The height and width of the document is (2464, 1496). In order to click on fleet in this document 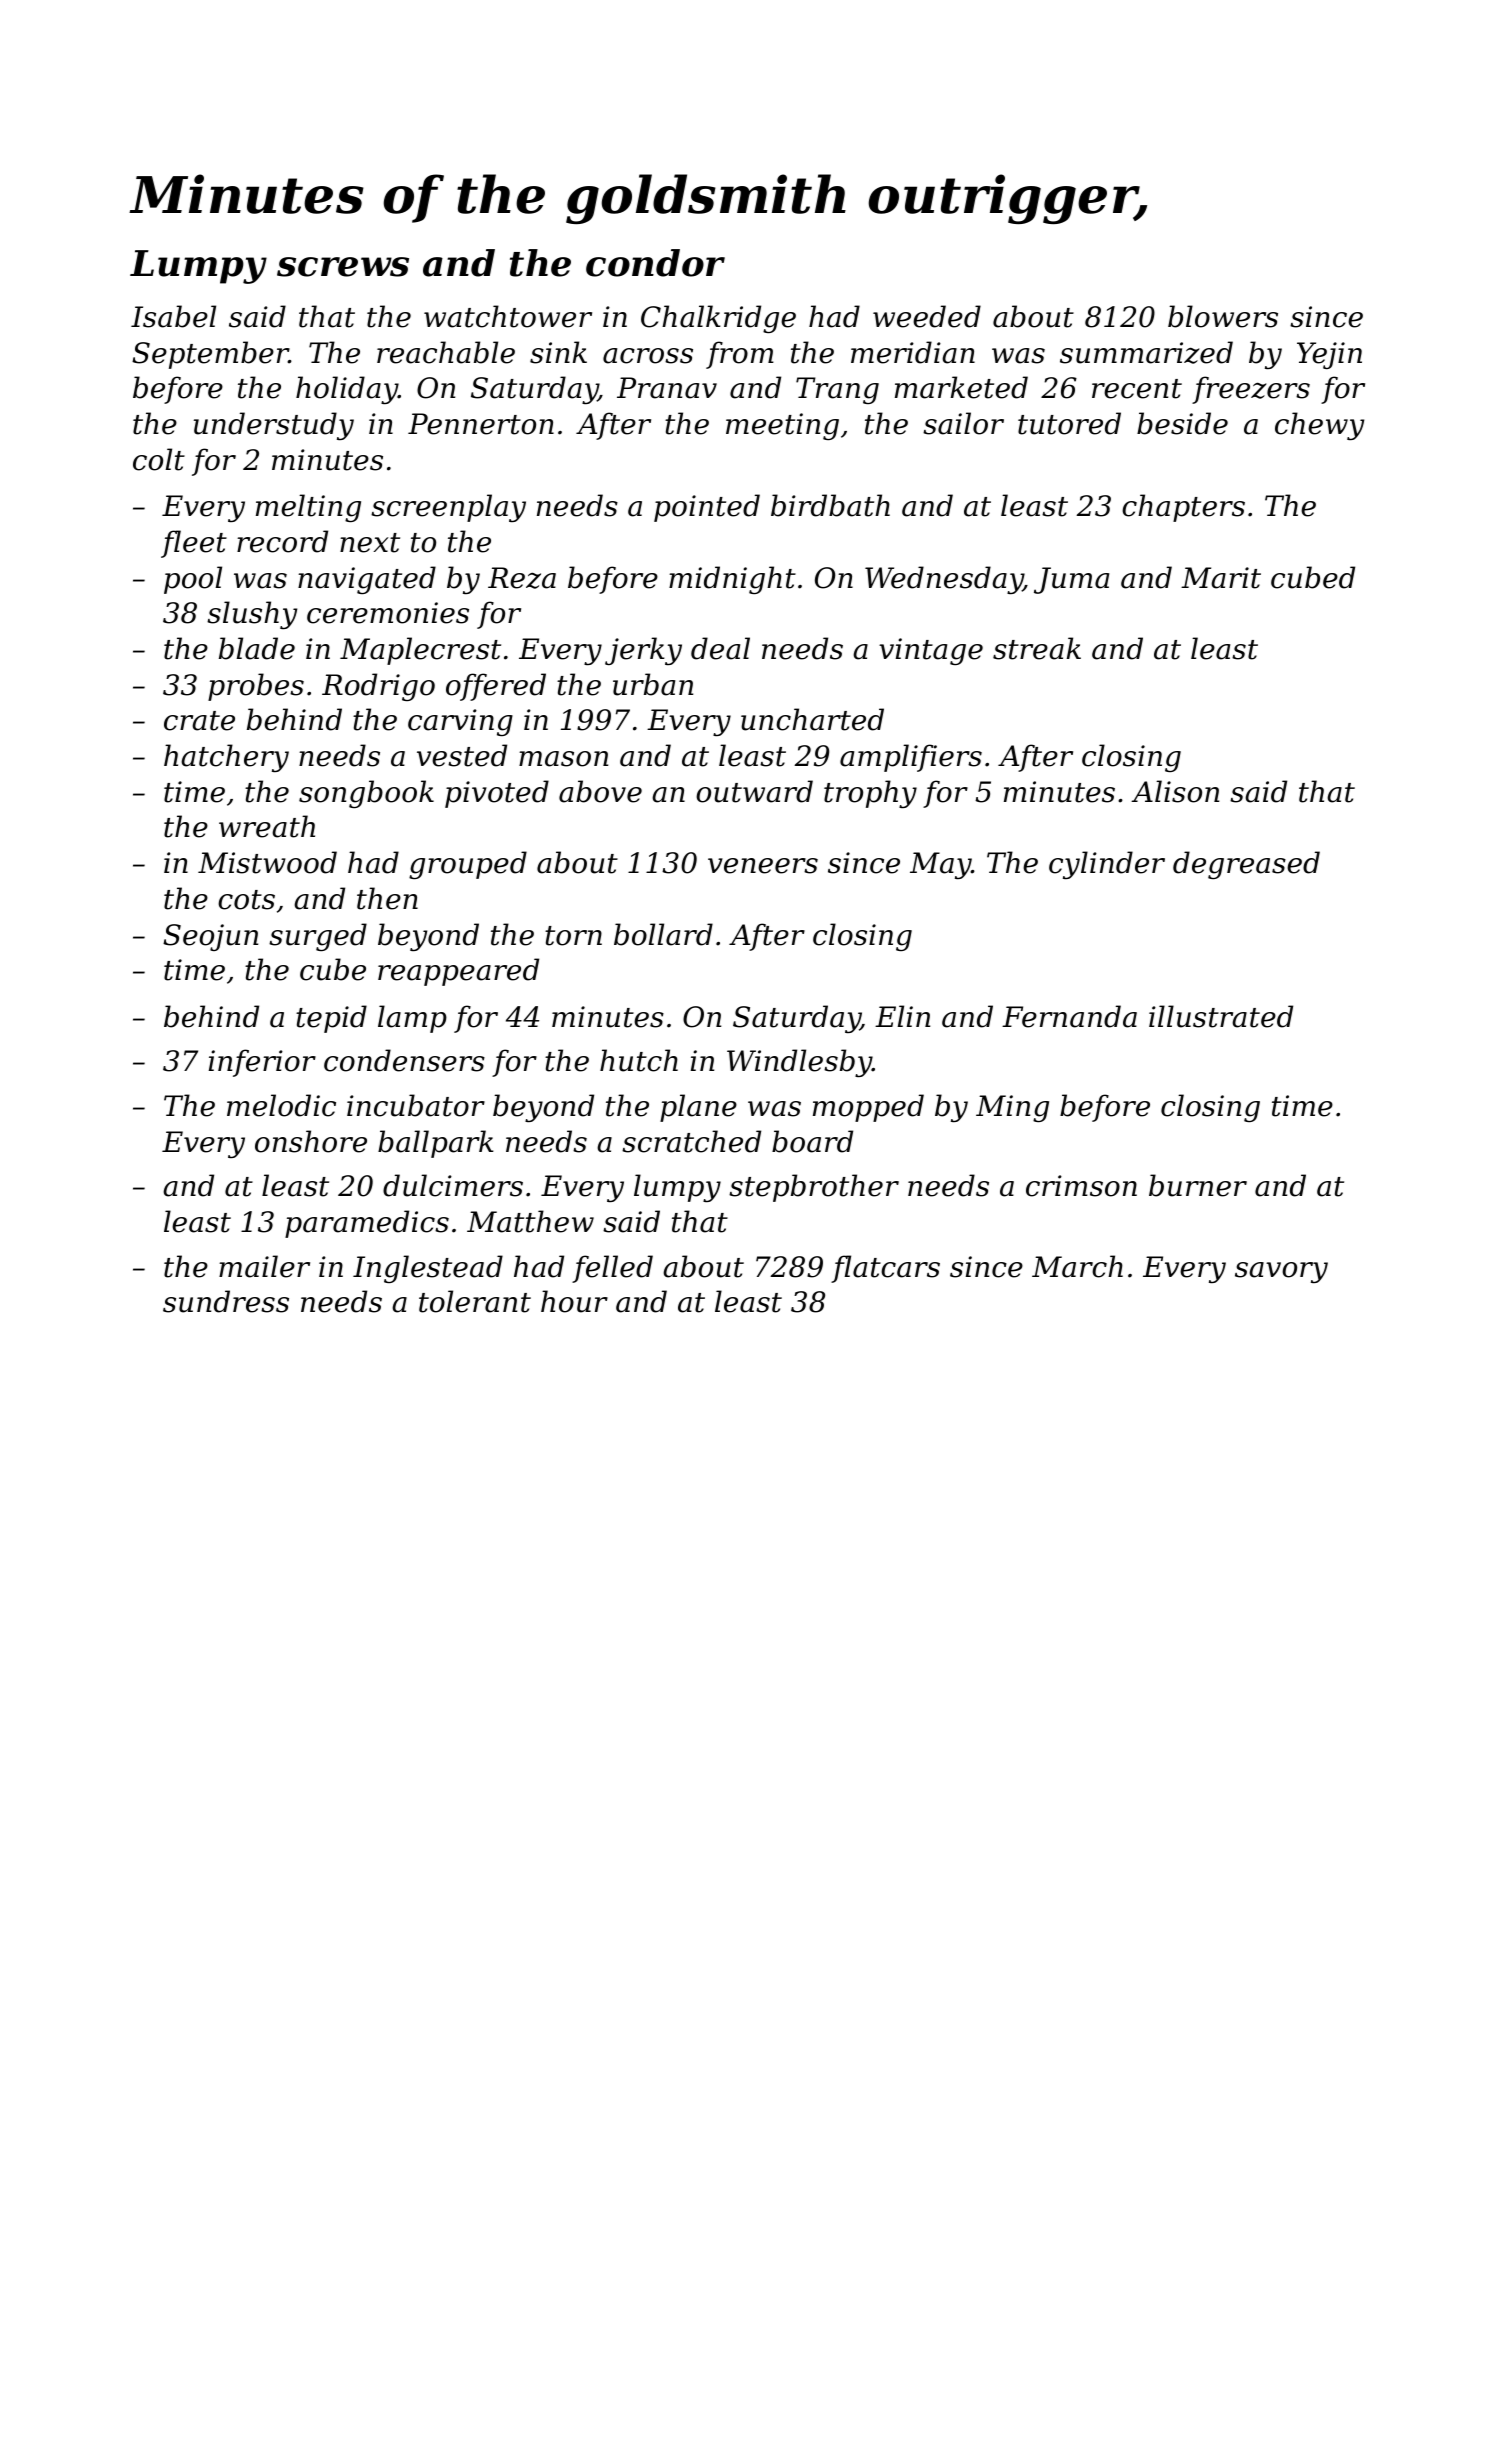, I will do `click(194, 544)`.
